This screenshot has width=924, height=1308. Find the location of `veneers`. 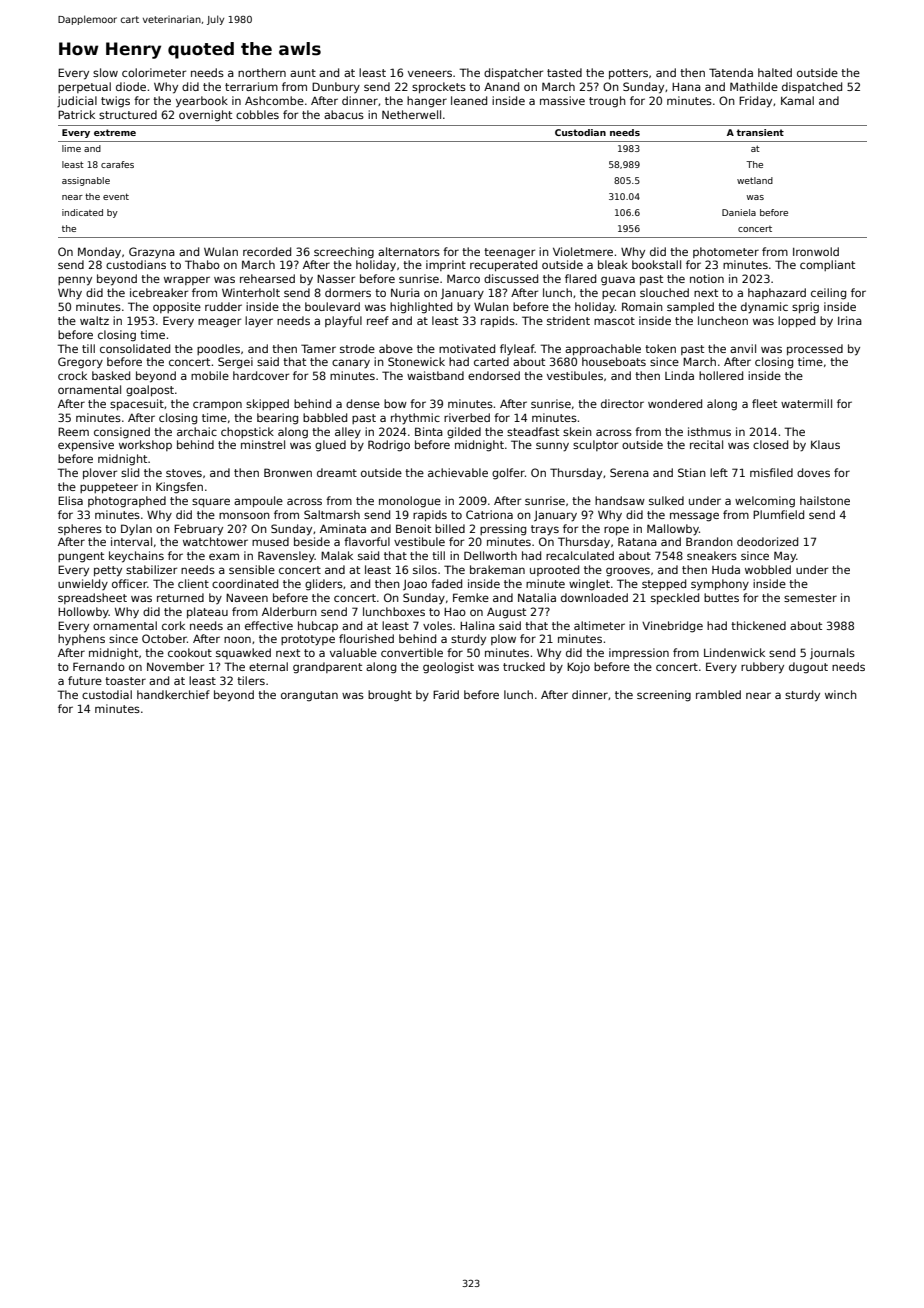

veneers is located at coordinates (430, 73).
